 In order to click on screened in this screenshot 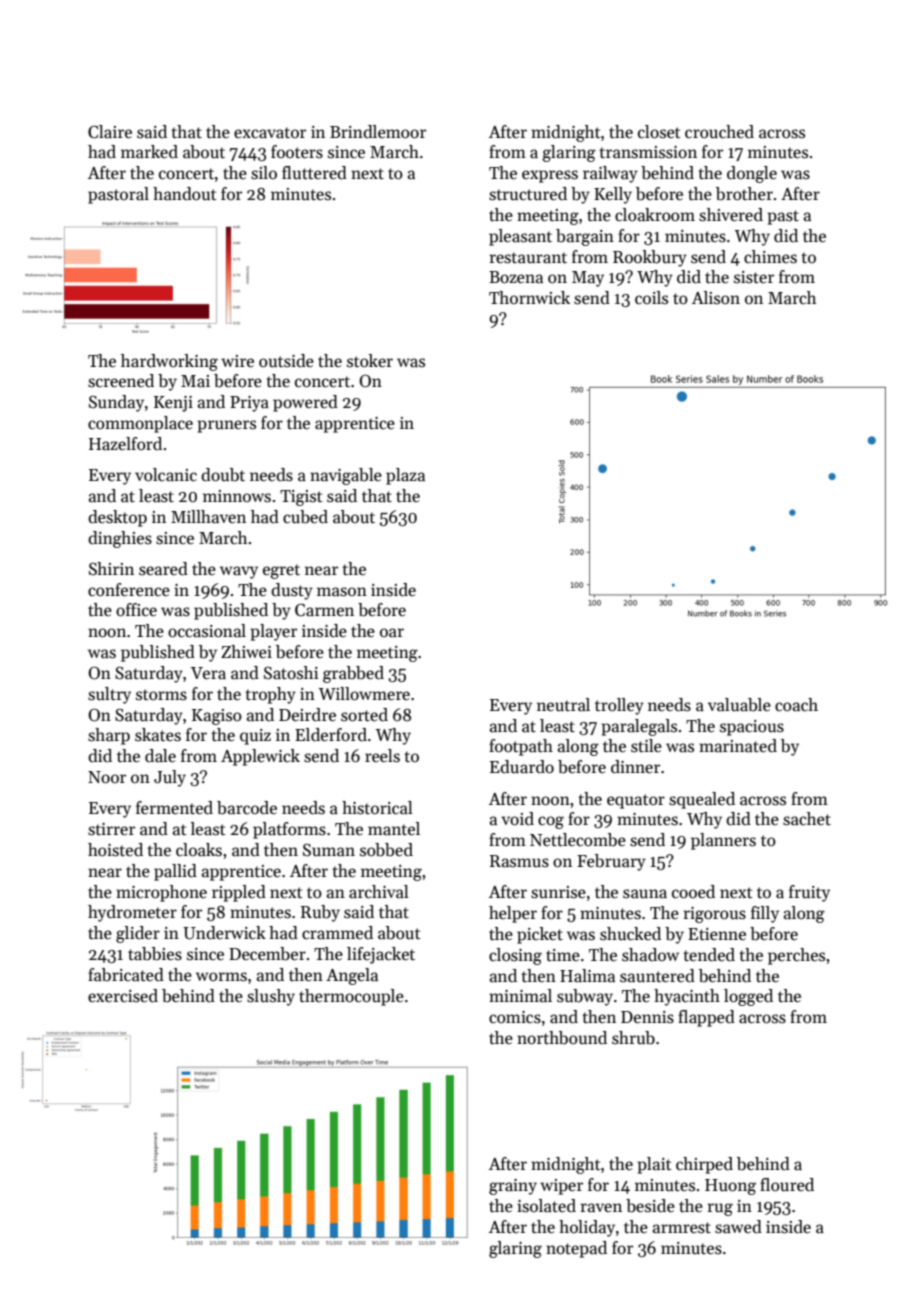, I will do `click(121, 381)`.
